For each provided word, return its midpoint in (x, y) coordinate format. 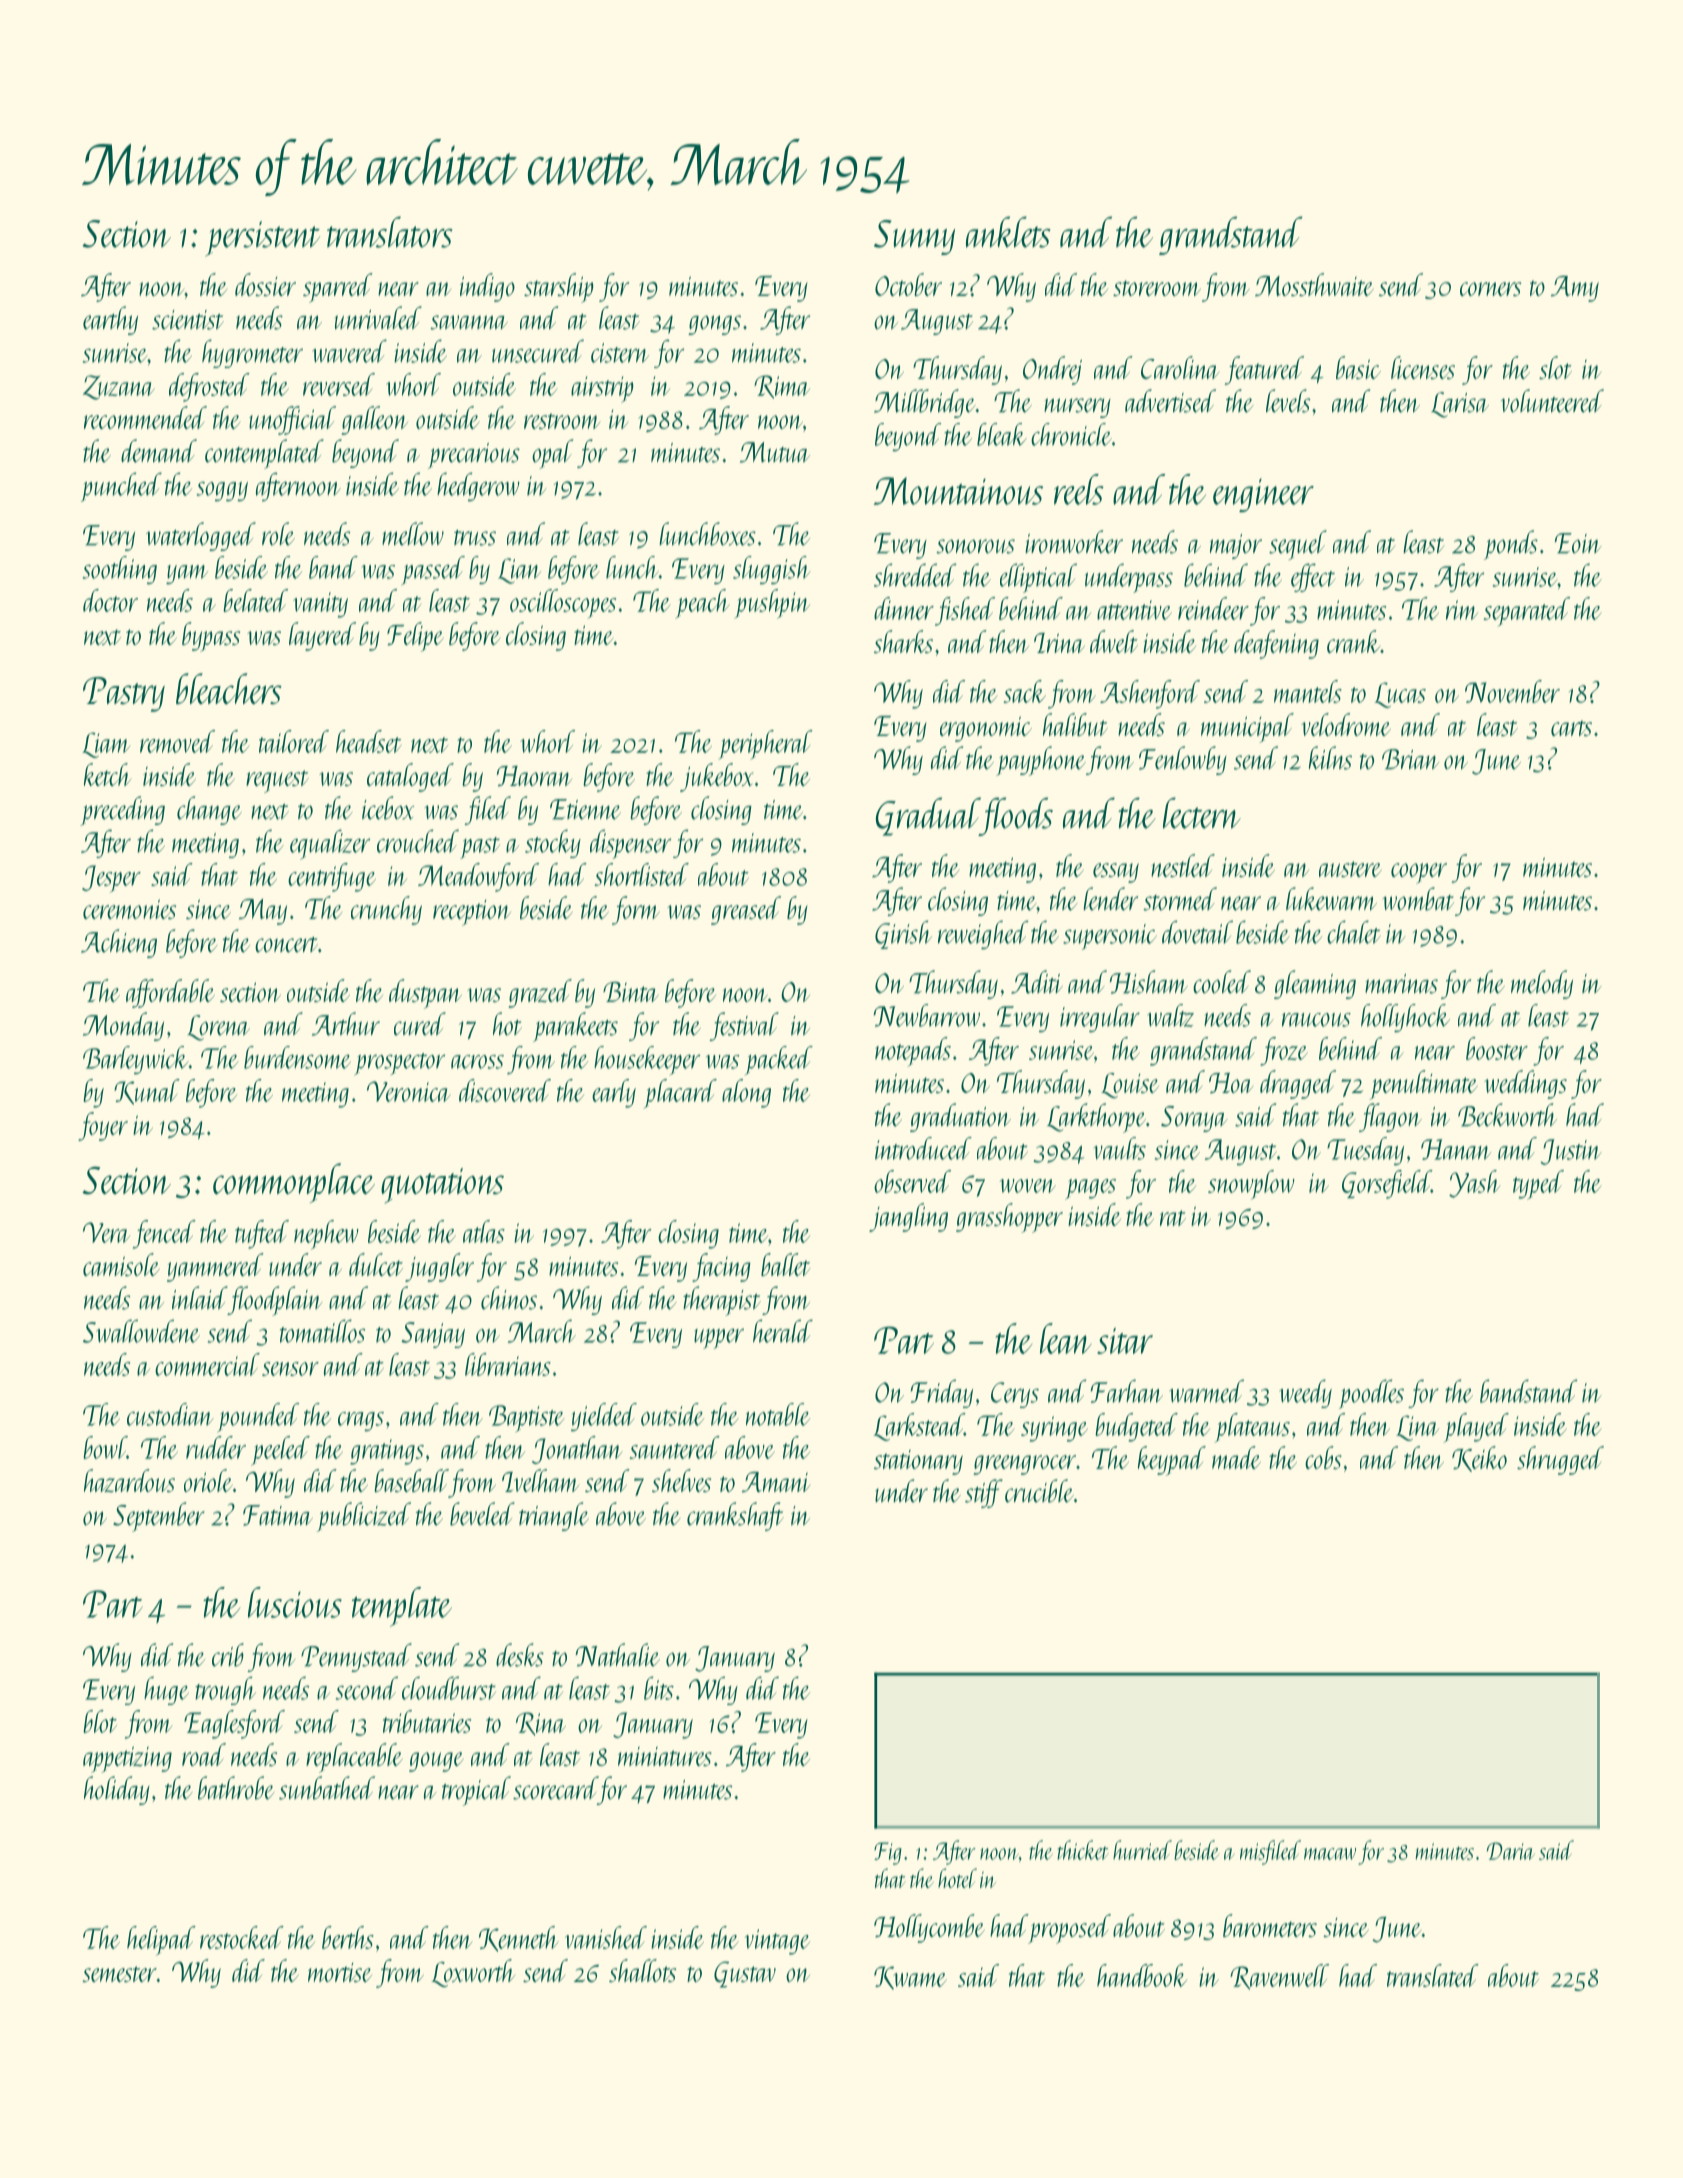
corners (1490, 289)
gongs (714, 325)
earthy (110, 320)
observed (912, 1181)
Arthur (346, 1024)
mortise (340, 1972)
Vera (106, 1232)
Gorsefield (1386, 1184)
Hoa (1231, 1083)
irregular (1100, 1018)
